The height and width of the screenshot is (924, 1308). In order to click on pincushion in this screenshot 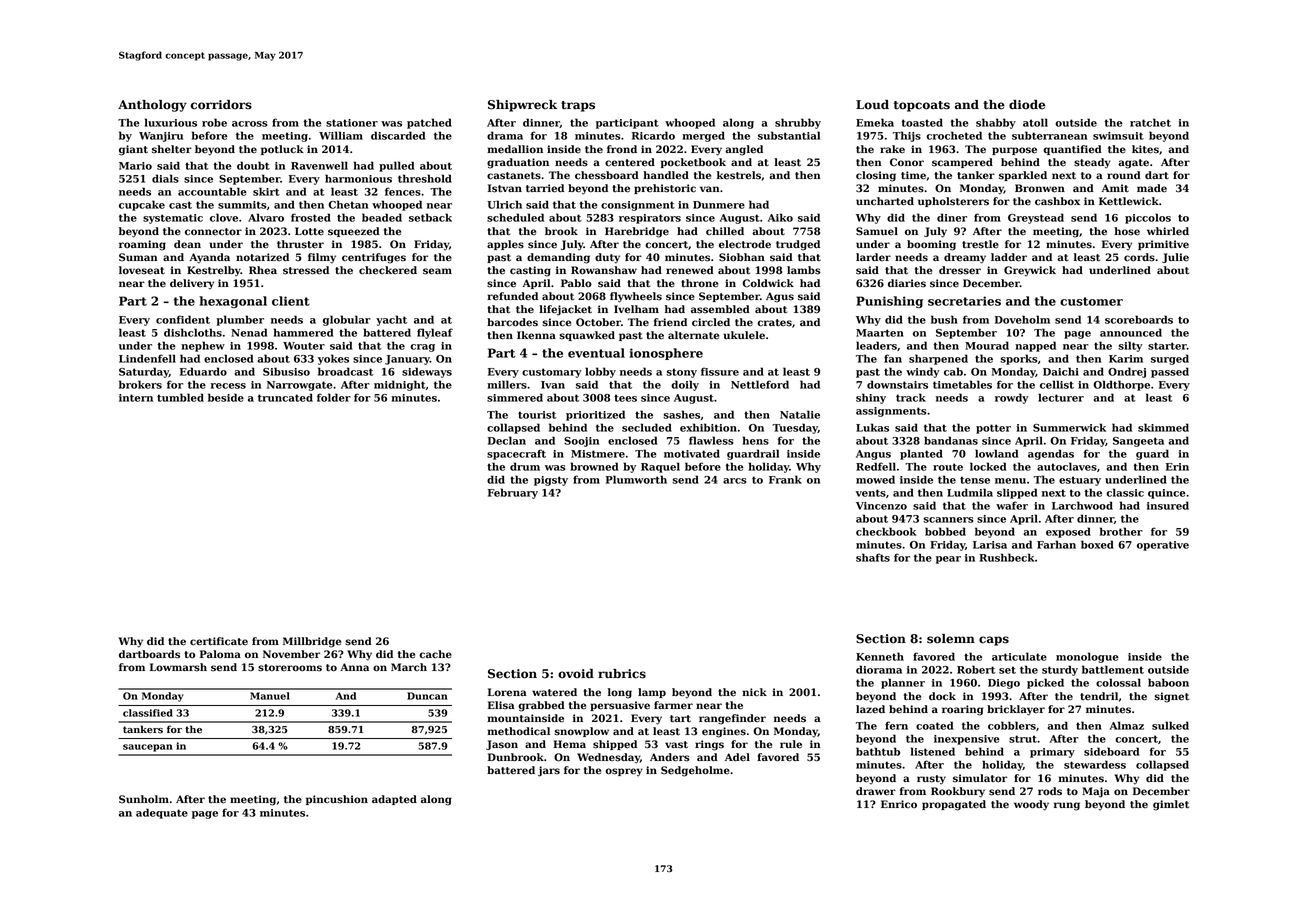, I will do `click(337, 800)`.
